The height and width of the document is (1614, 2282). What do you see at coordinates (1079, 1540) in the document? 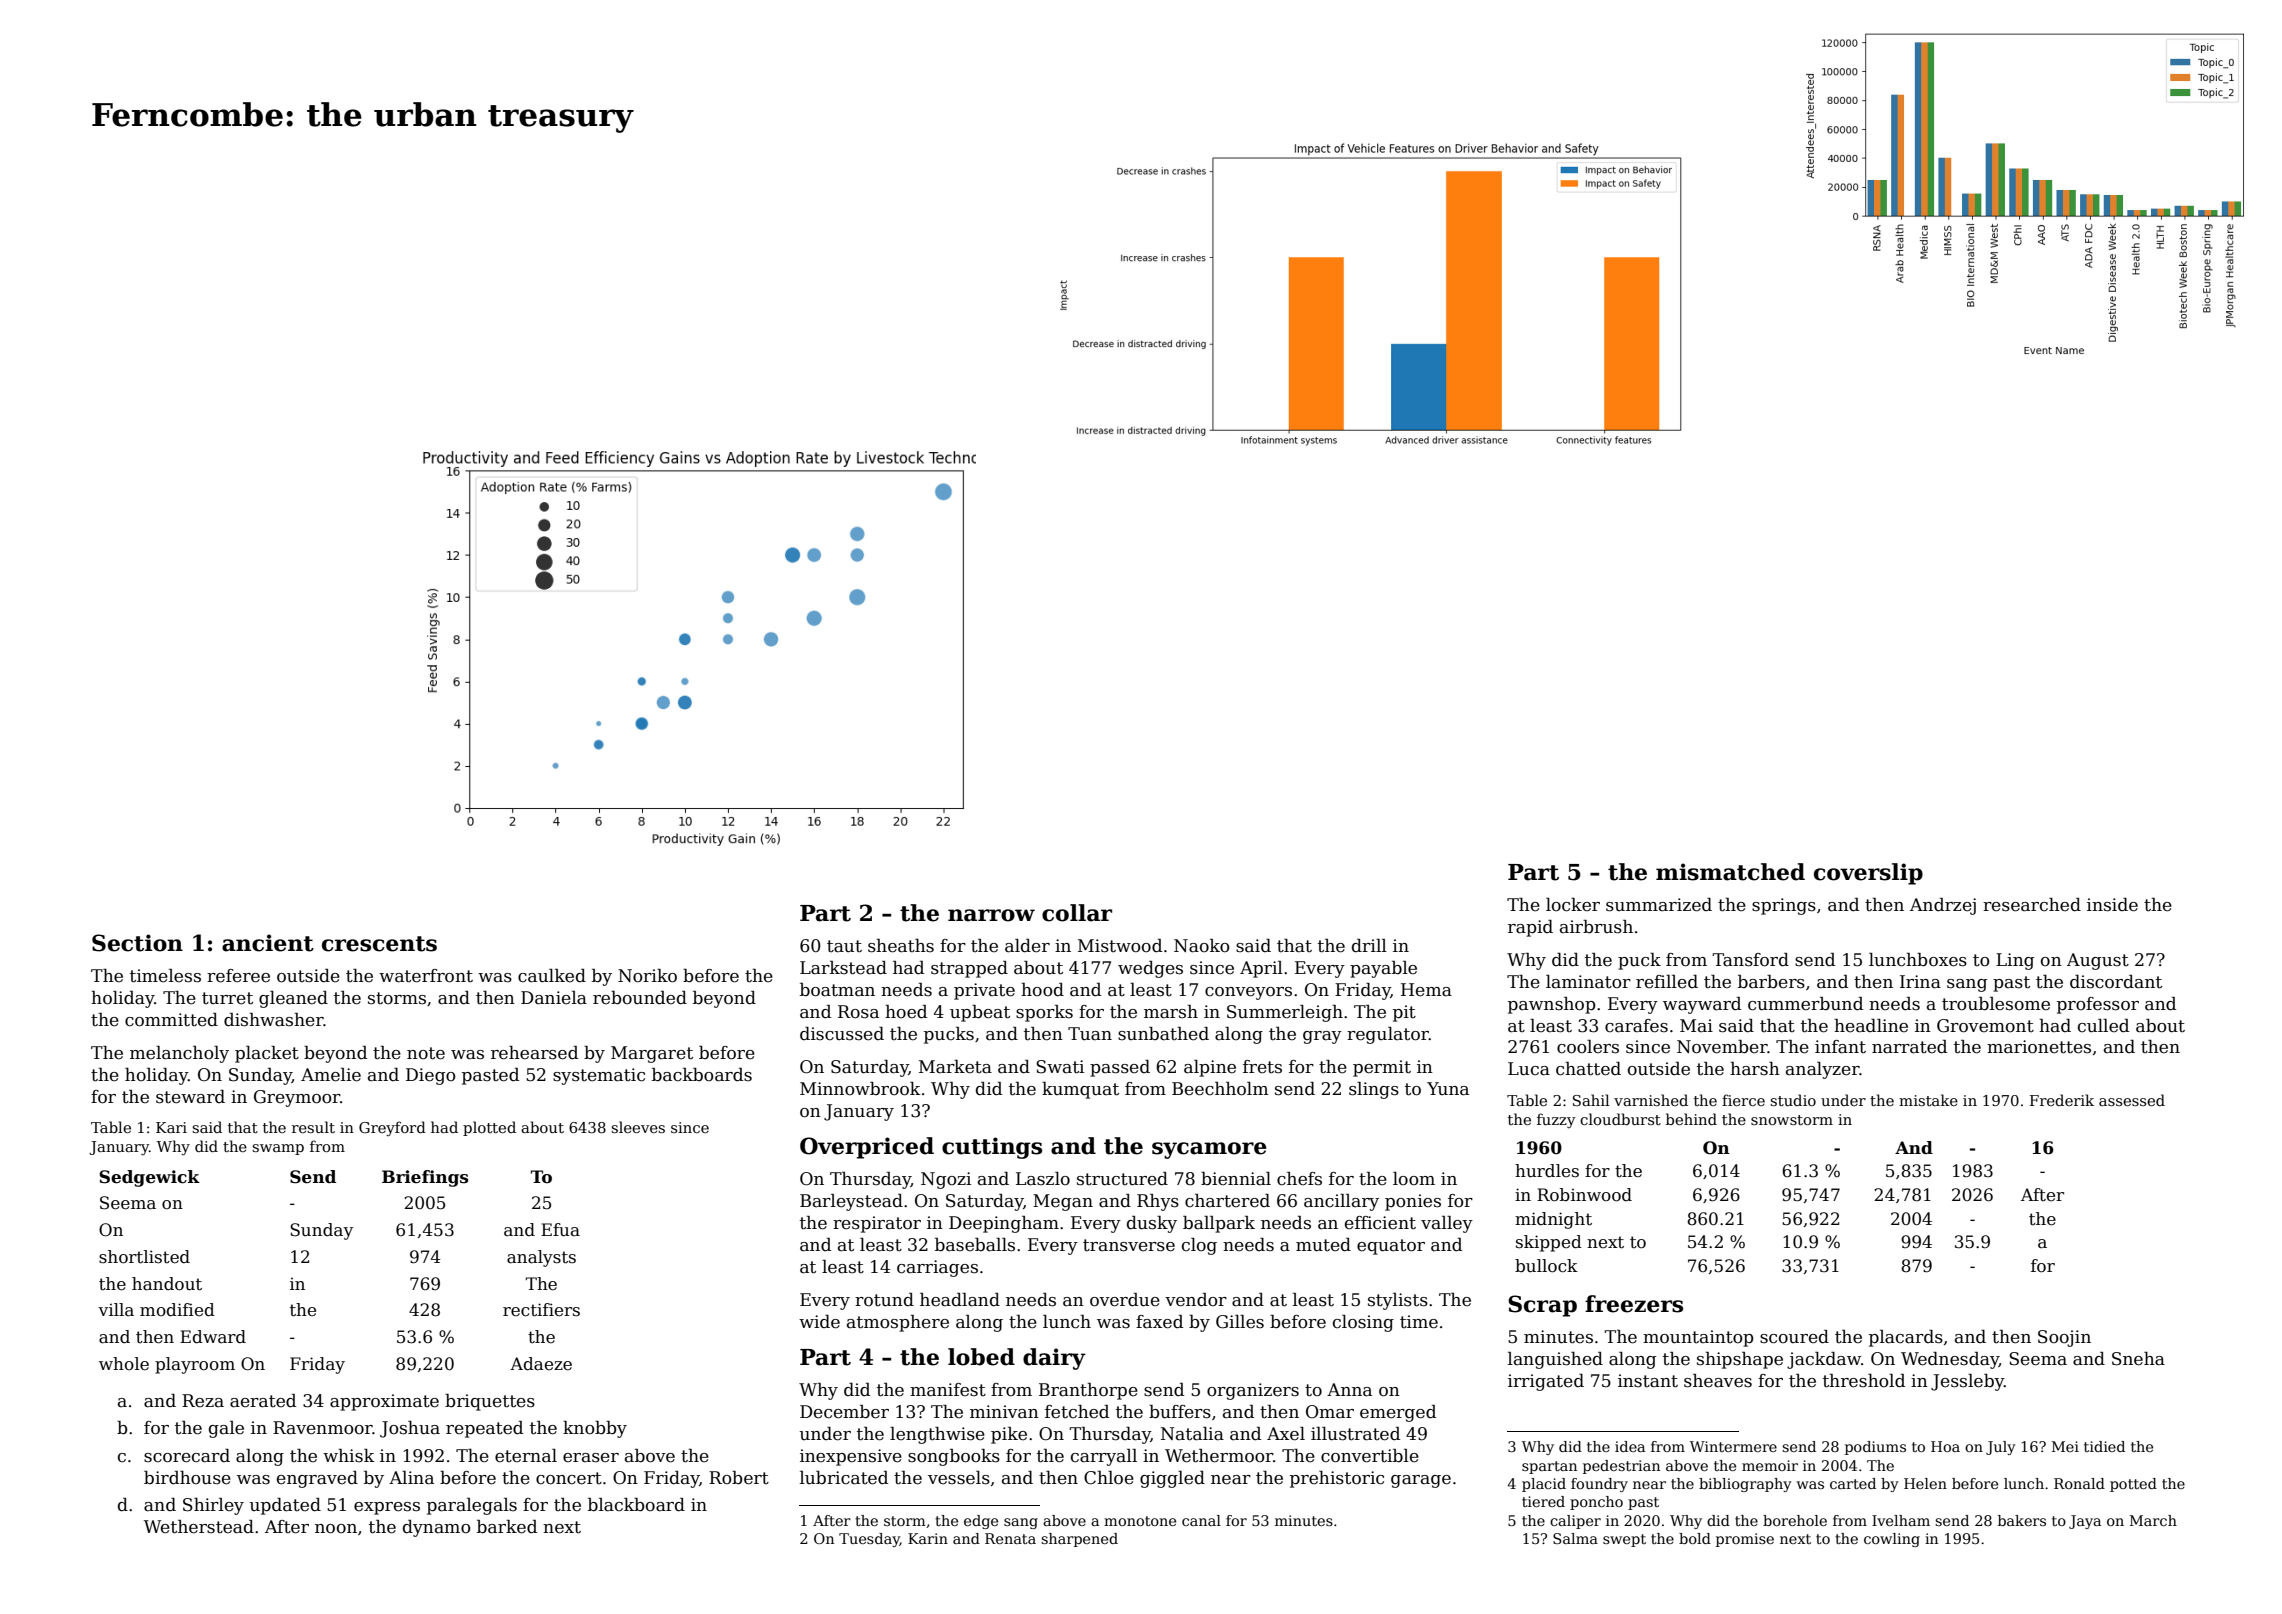
I see `sharpened` at bounding box center [1079, 1540].
